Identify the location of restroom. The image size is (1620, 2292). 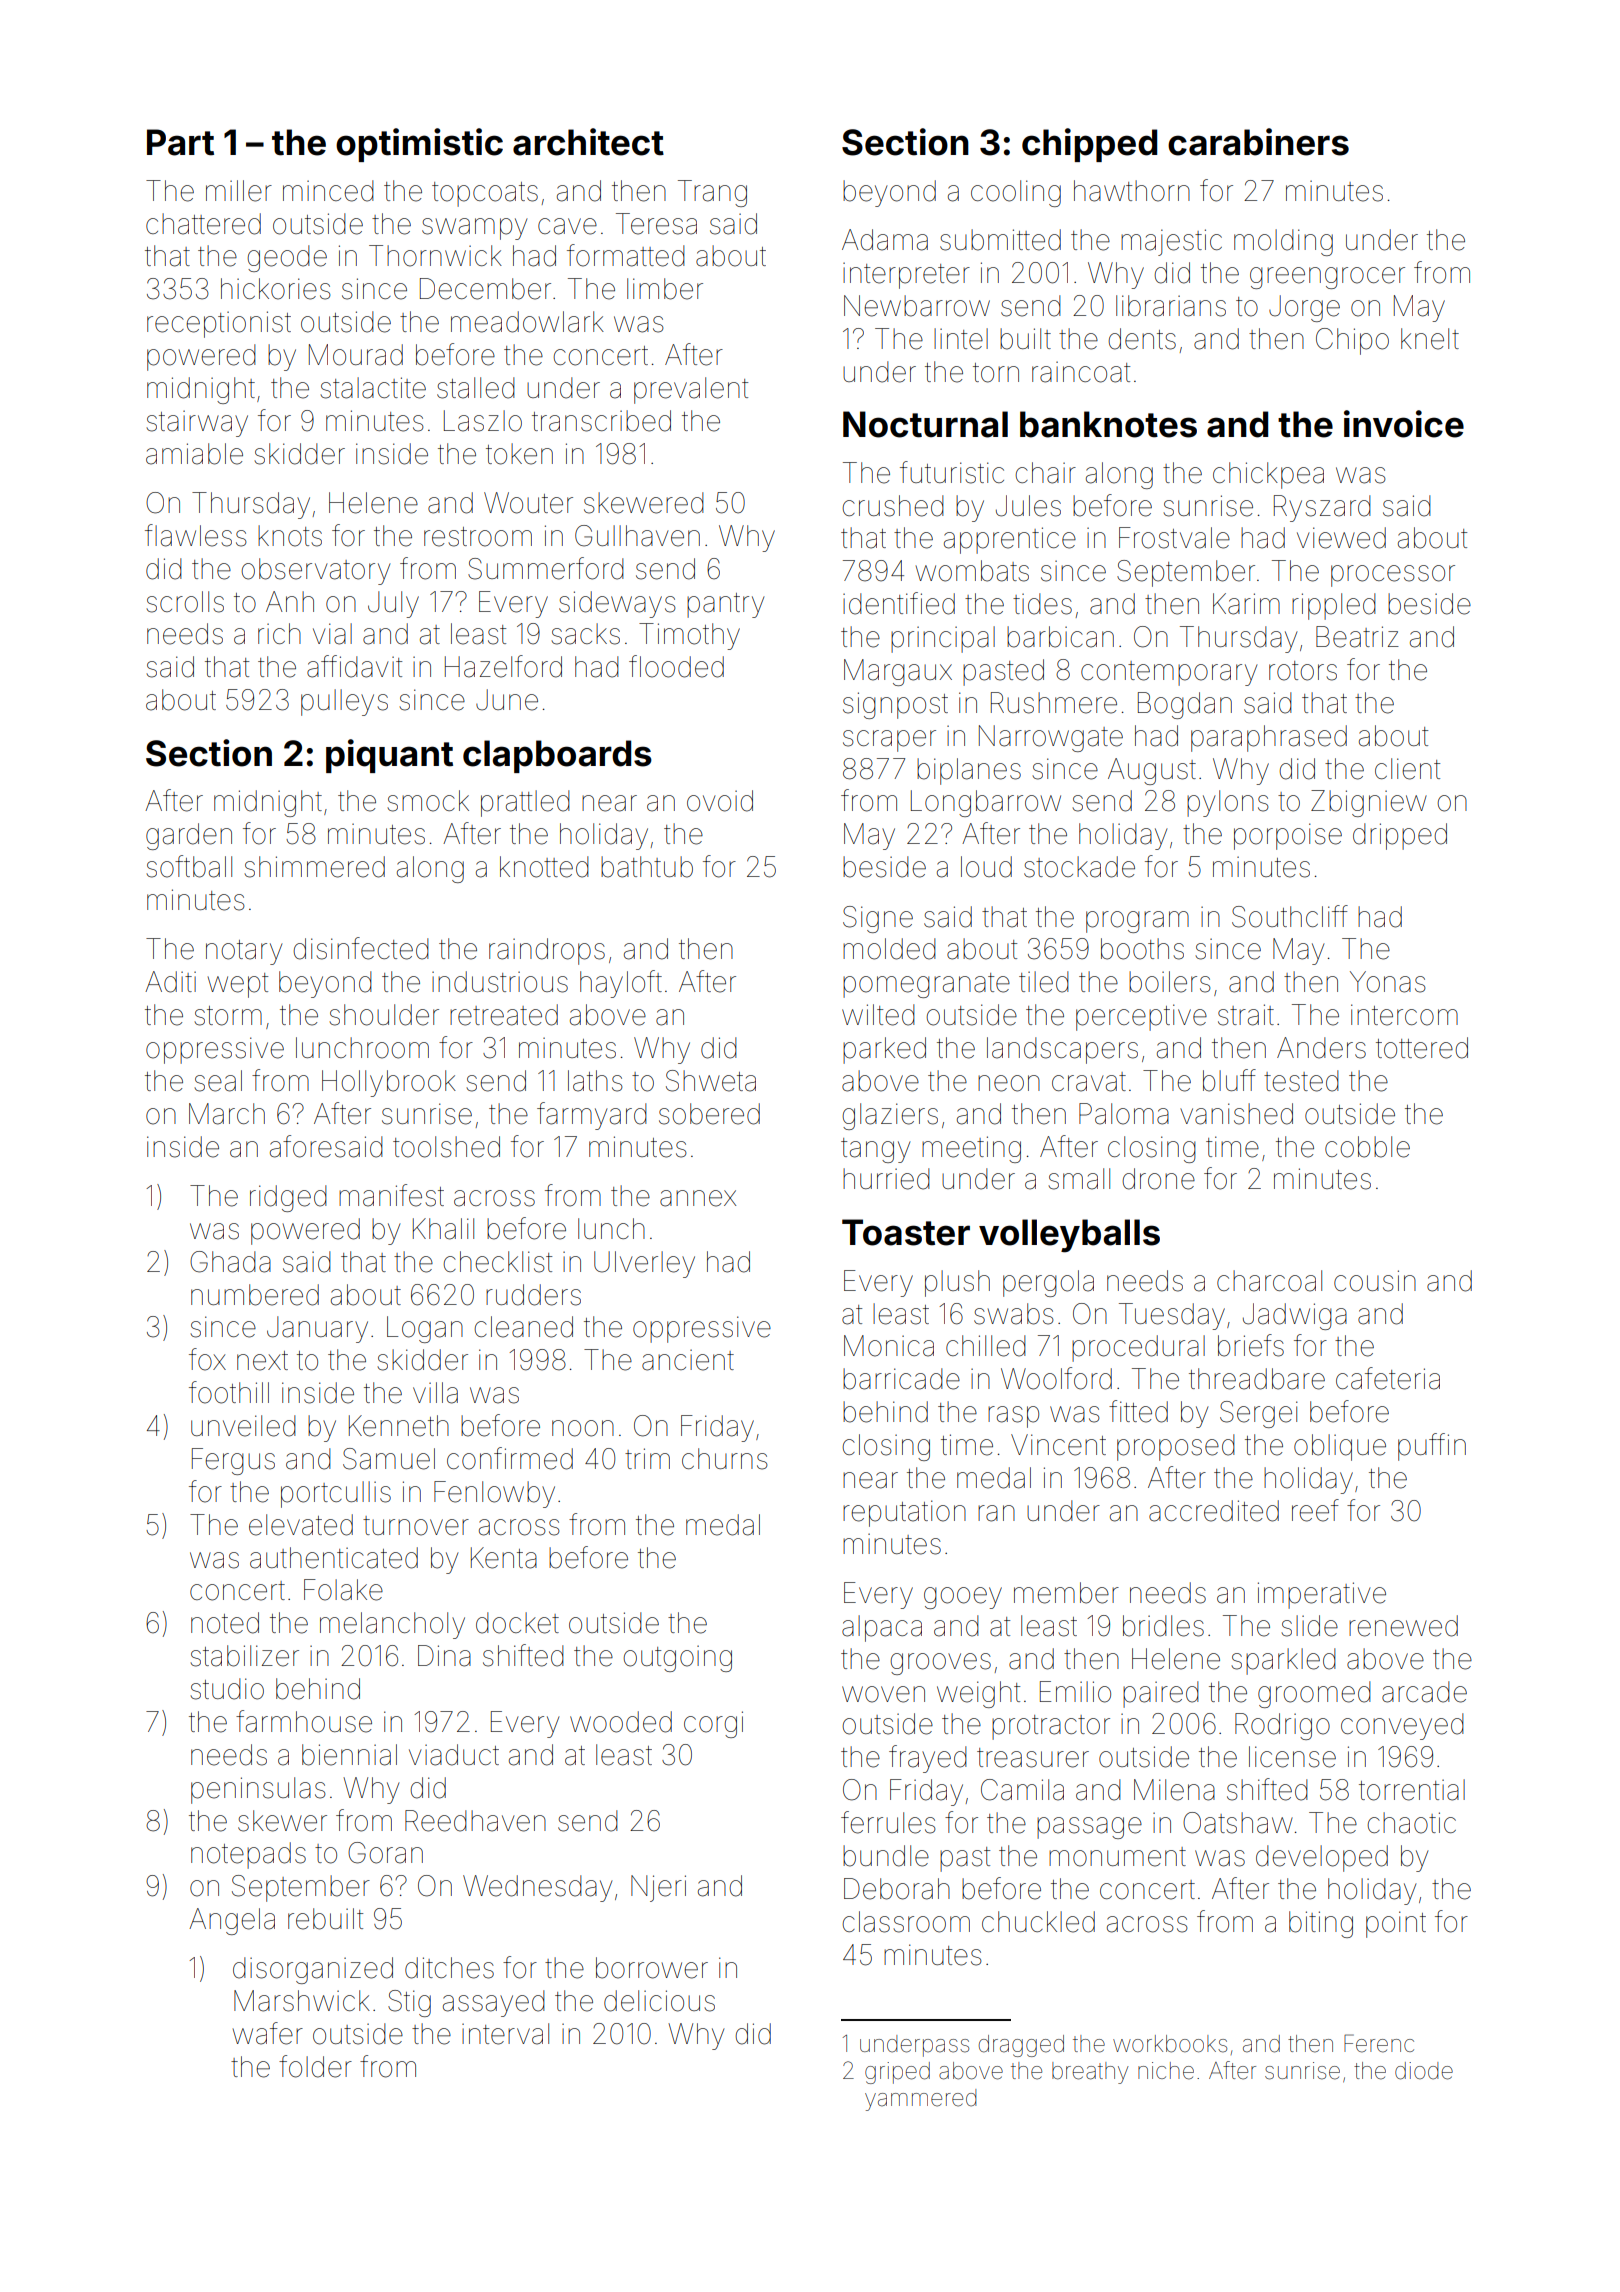
(478, 537).
